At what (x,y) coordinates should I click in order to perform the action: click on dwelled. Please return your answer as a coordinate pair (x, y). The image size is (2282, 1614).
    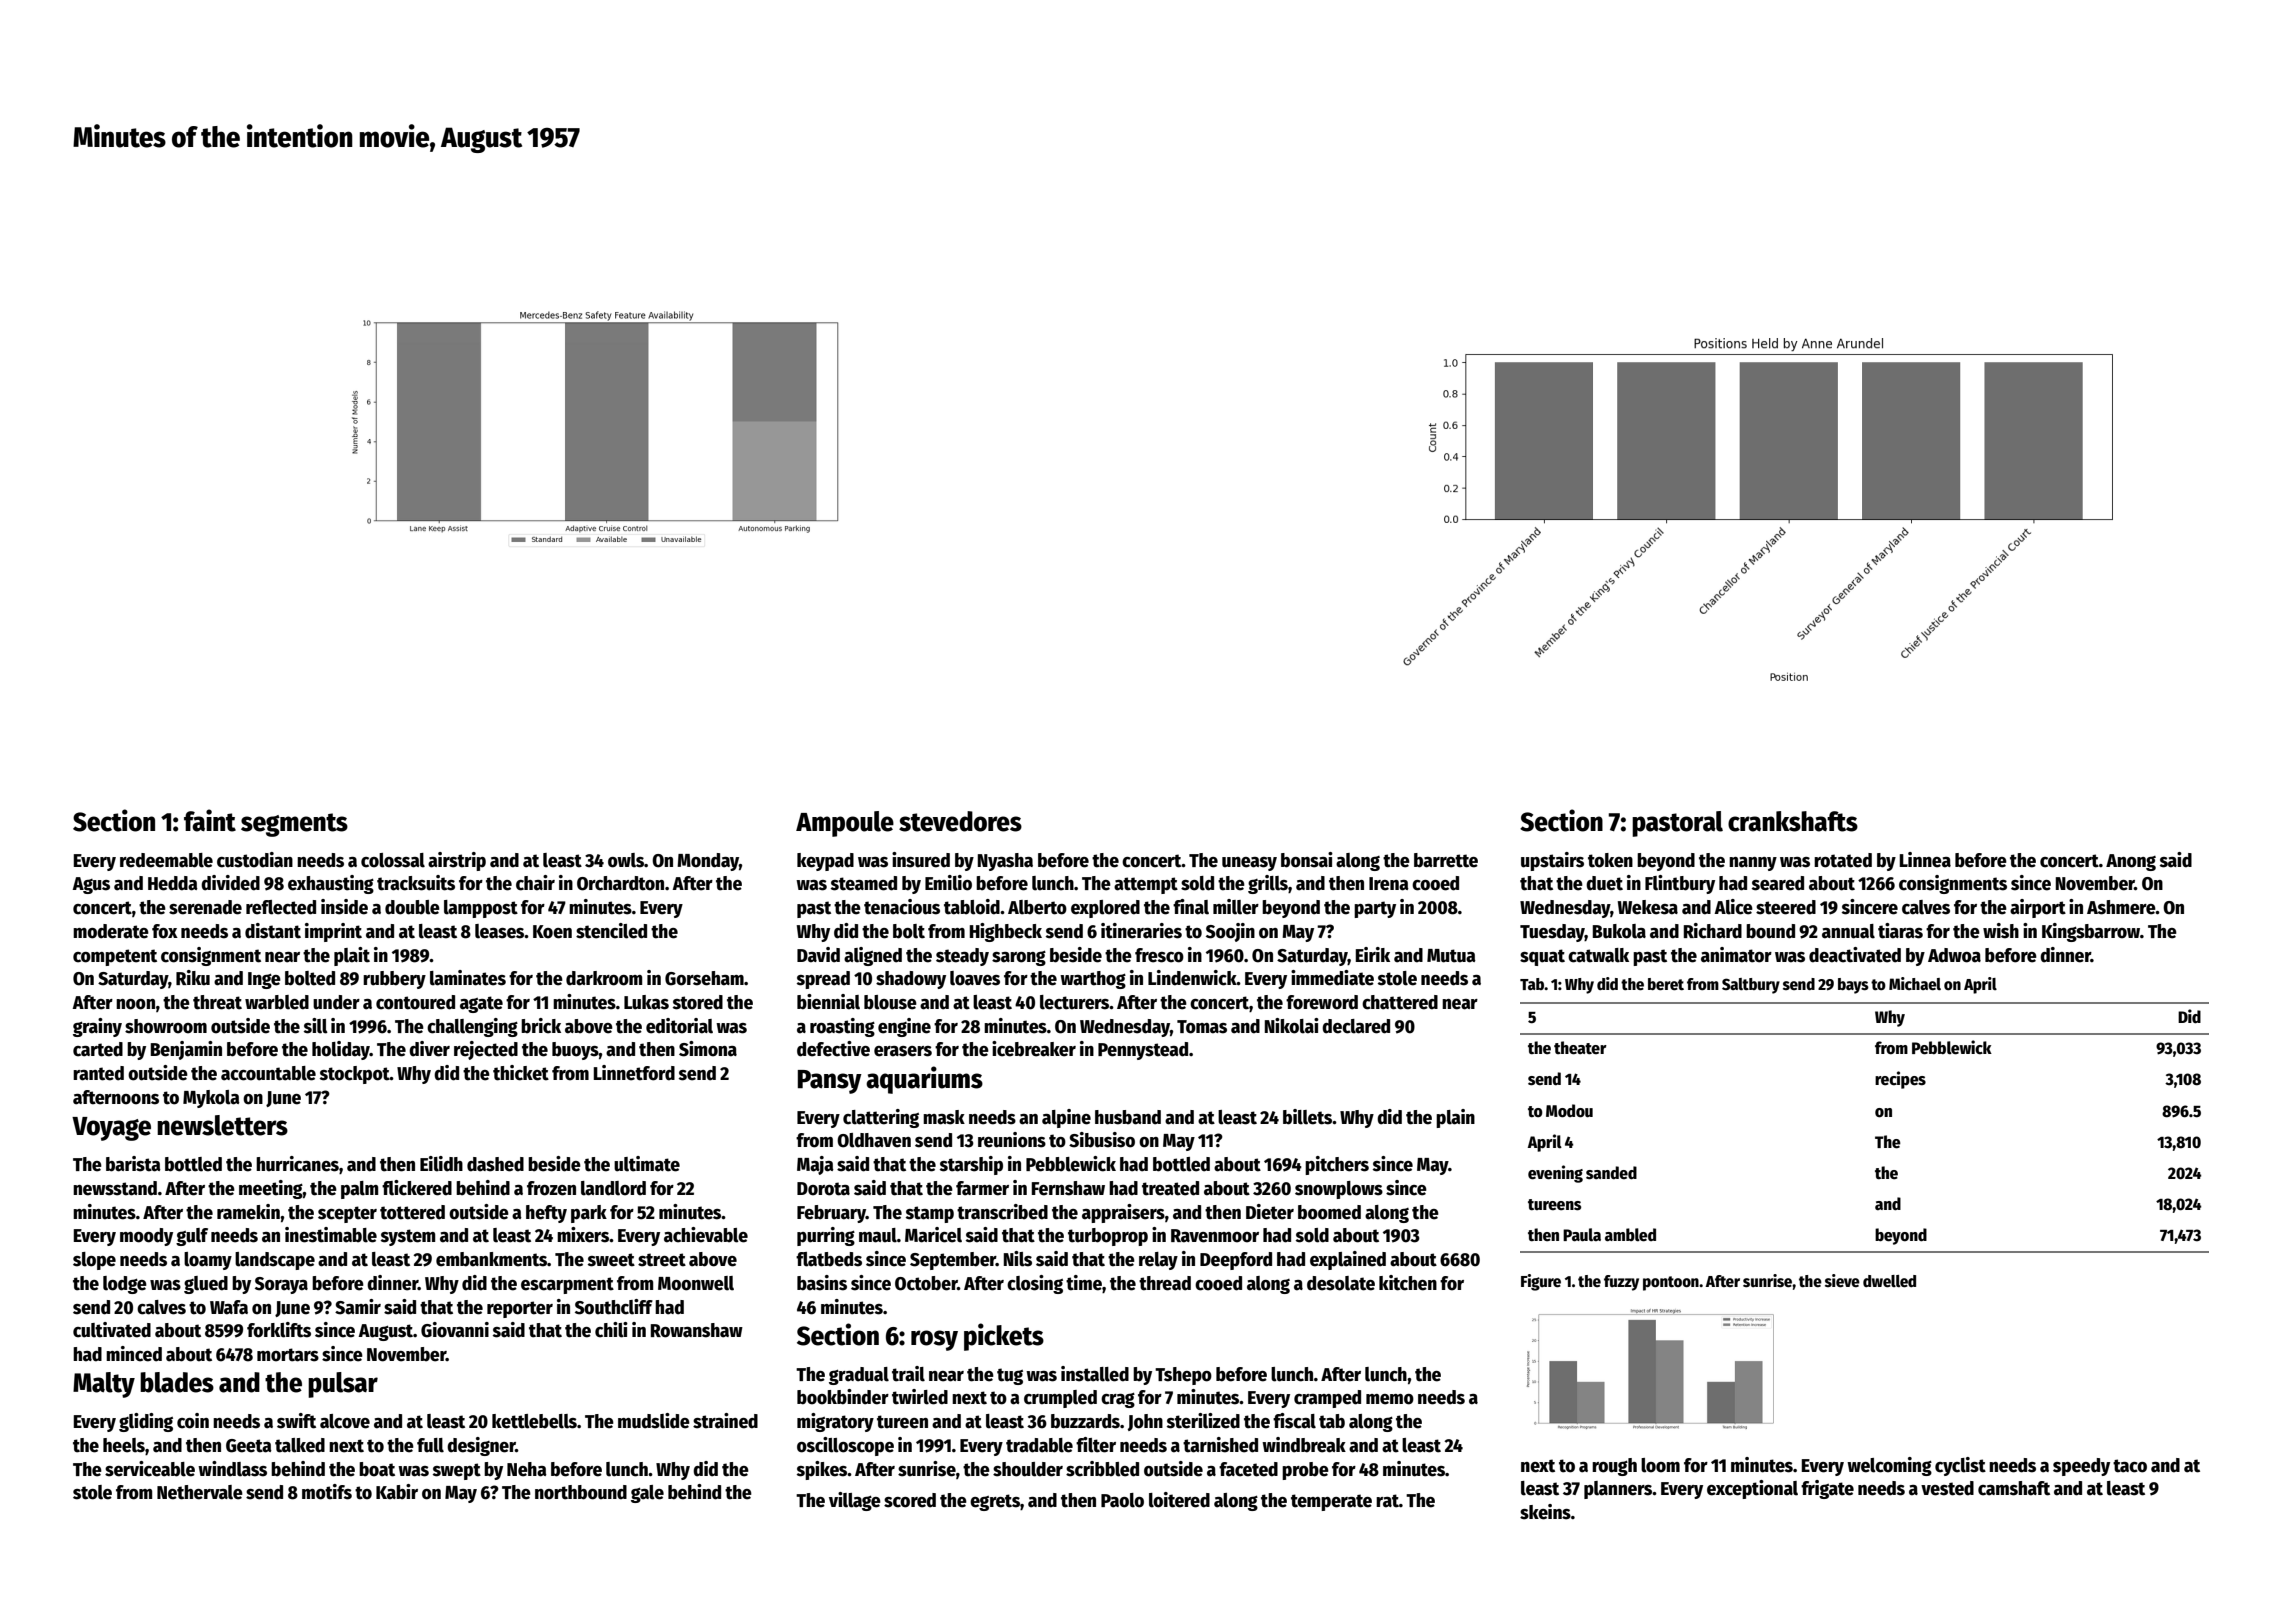
    Looking at the image, I should click on (1889, 1281).
